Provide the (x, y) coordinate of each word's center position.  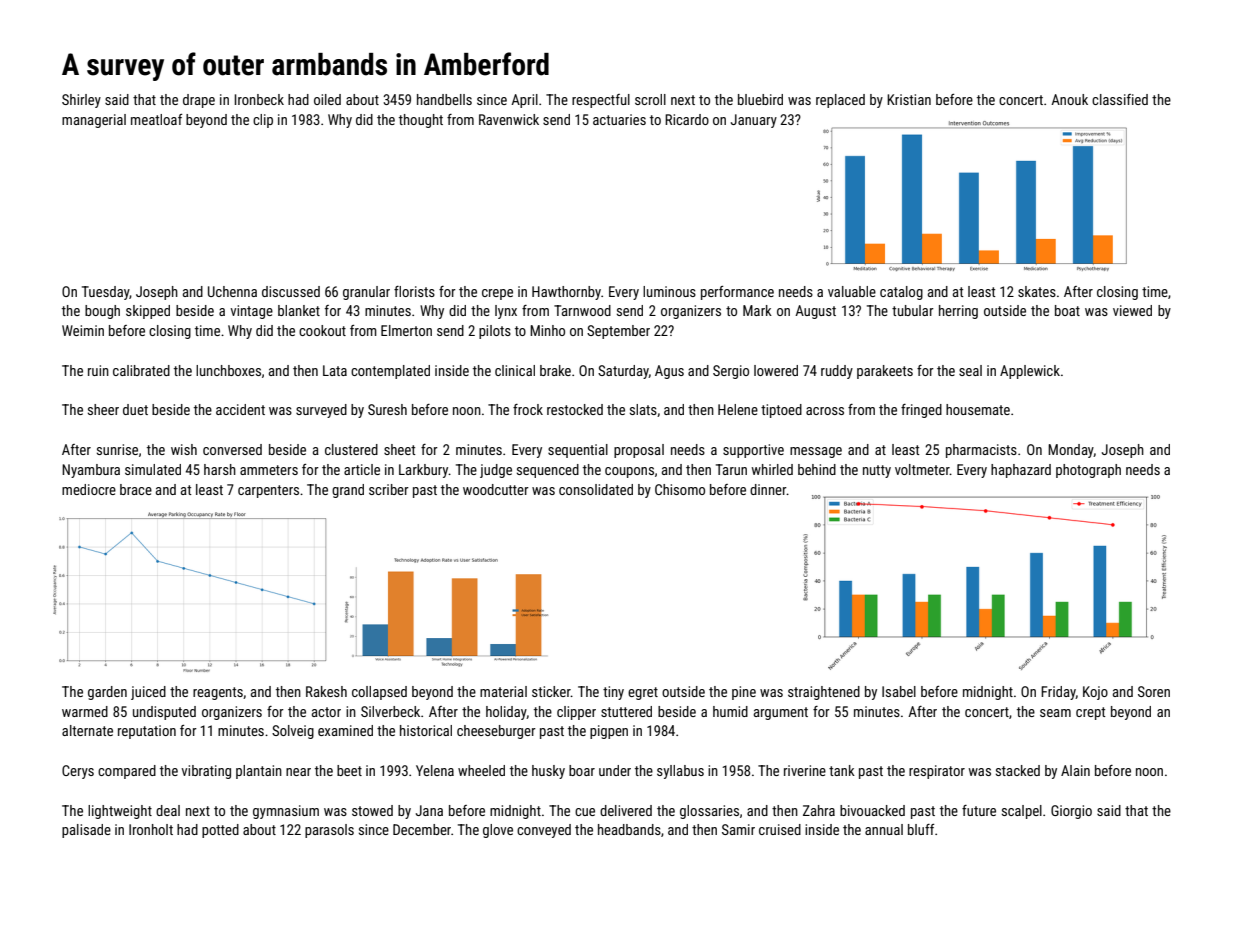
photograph (1088, 471)
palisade (86, 831)
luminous (669, 291)
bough (102, 312)
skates (1037, 291)
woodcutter (496, 489)
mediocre (89, 489)
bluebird (760, 99)
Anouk (1069, 99)
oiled (327, 99)
